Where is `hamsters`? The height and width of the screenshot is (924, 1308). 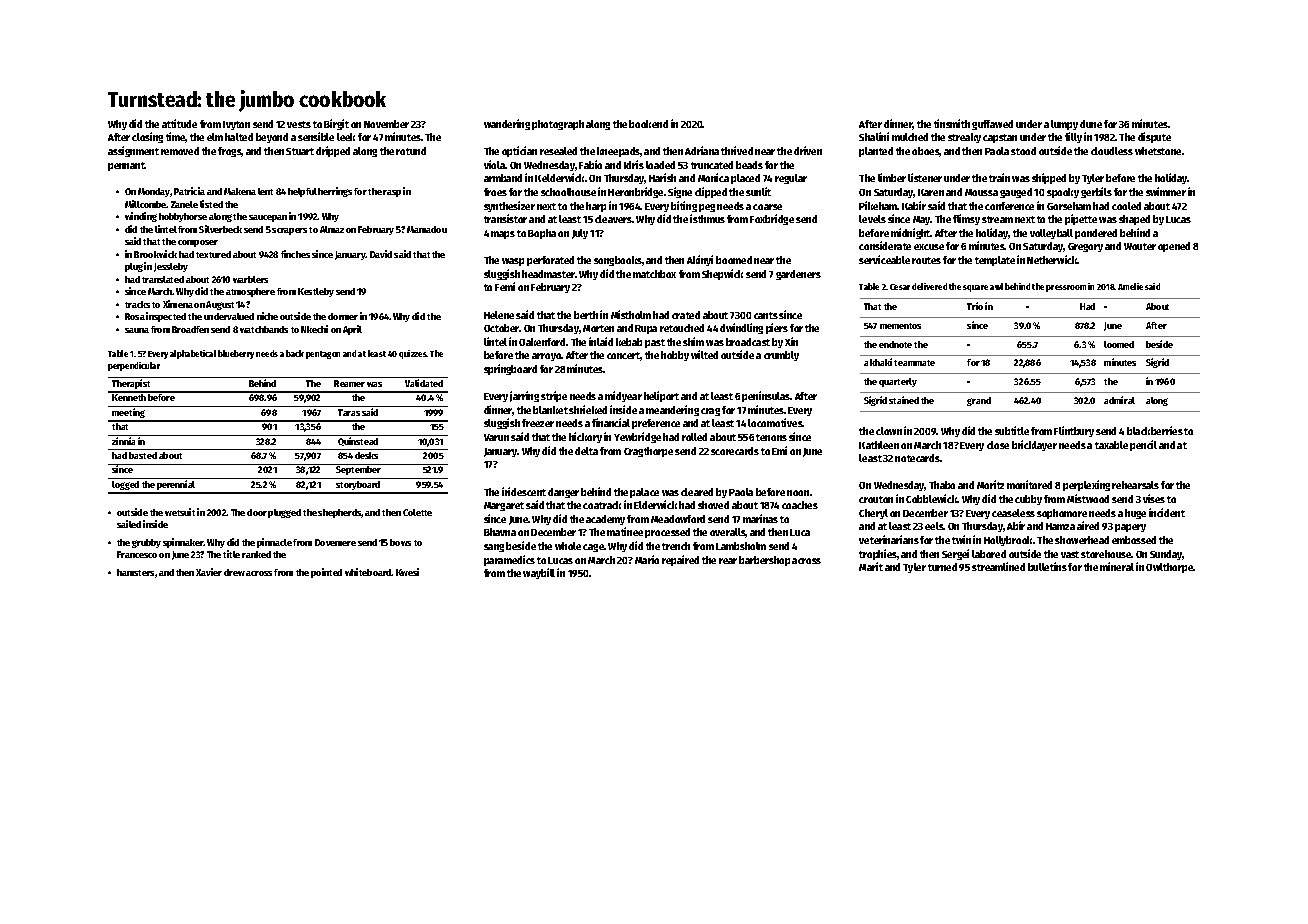 hamsters is located at coordinates (135, 572).
